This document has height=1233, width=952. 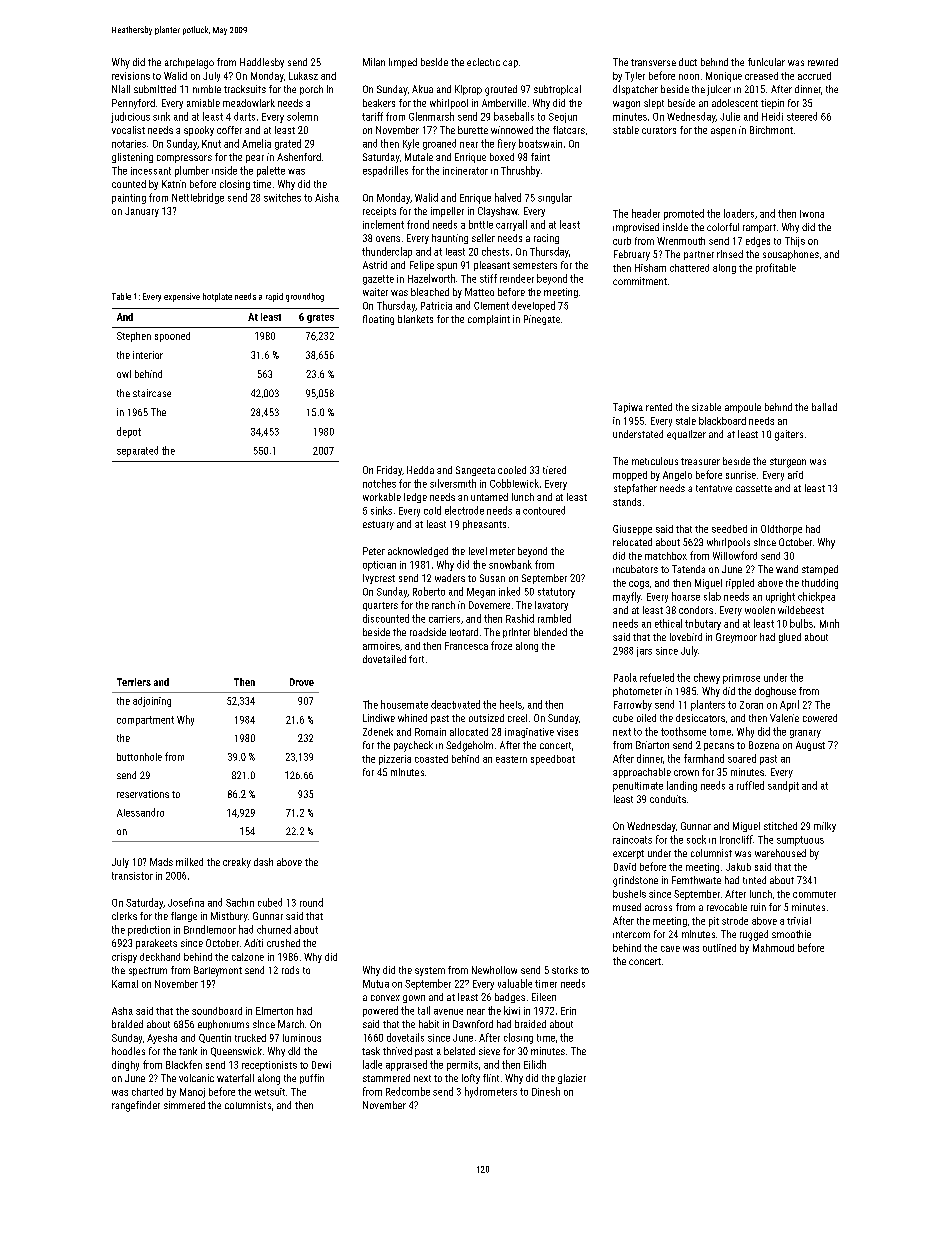 I want to click on ballad, so click(x=824, y=407).
